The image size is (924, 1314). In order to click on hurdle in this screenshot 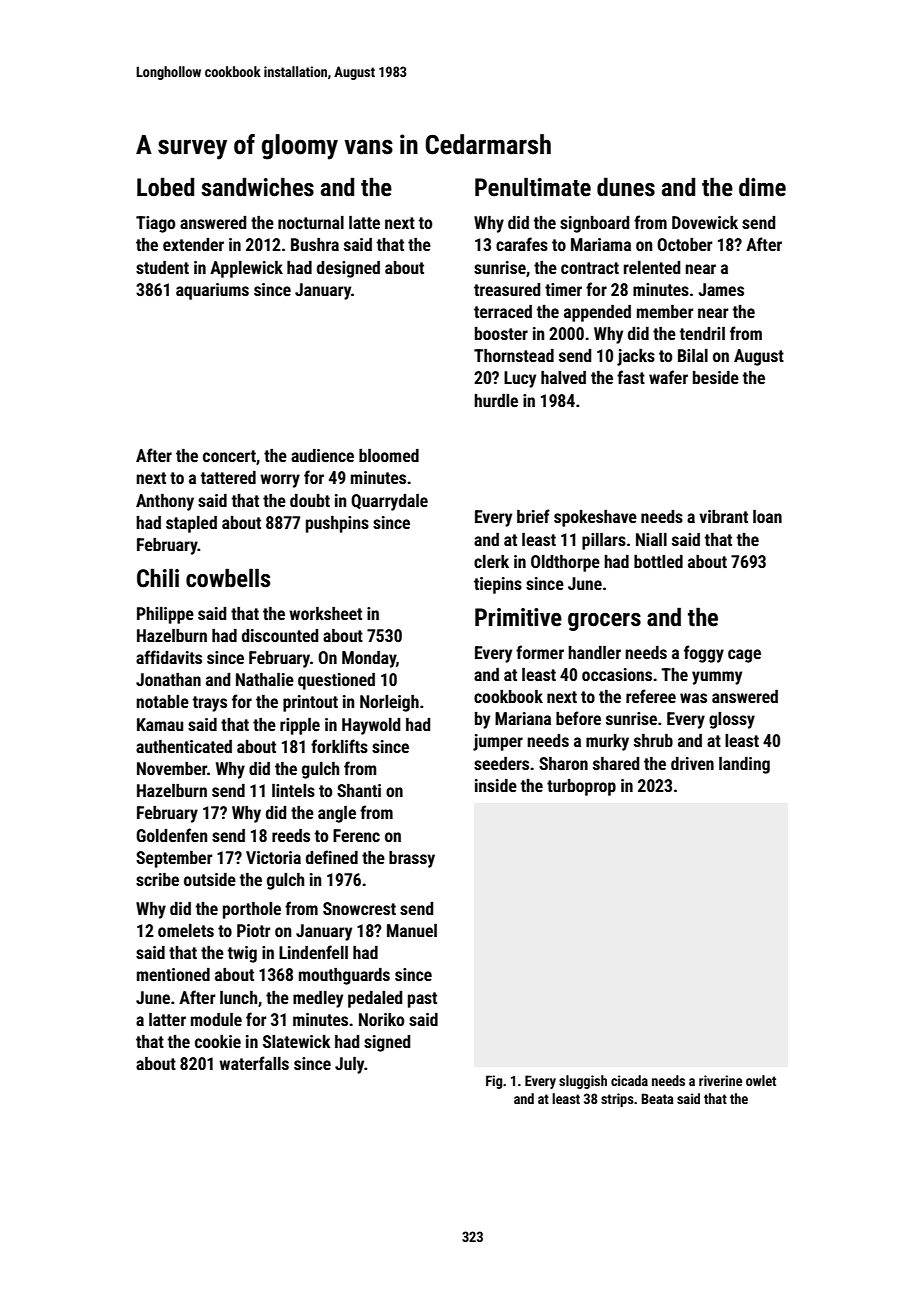, I will do `click(496, 400)`.
